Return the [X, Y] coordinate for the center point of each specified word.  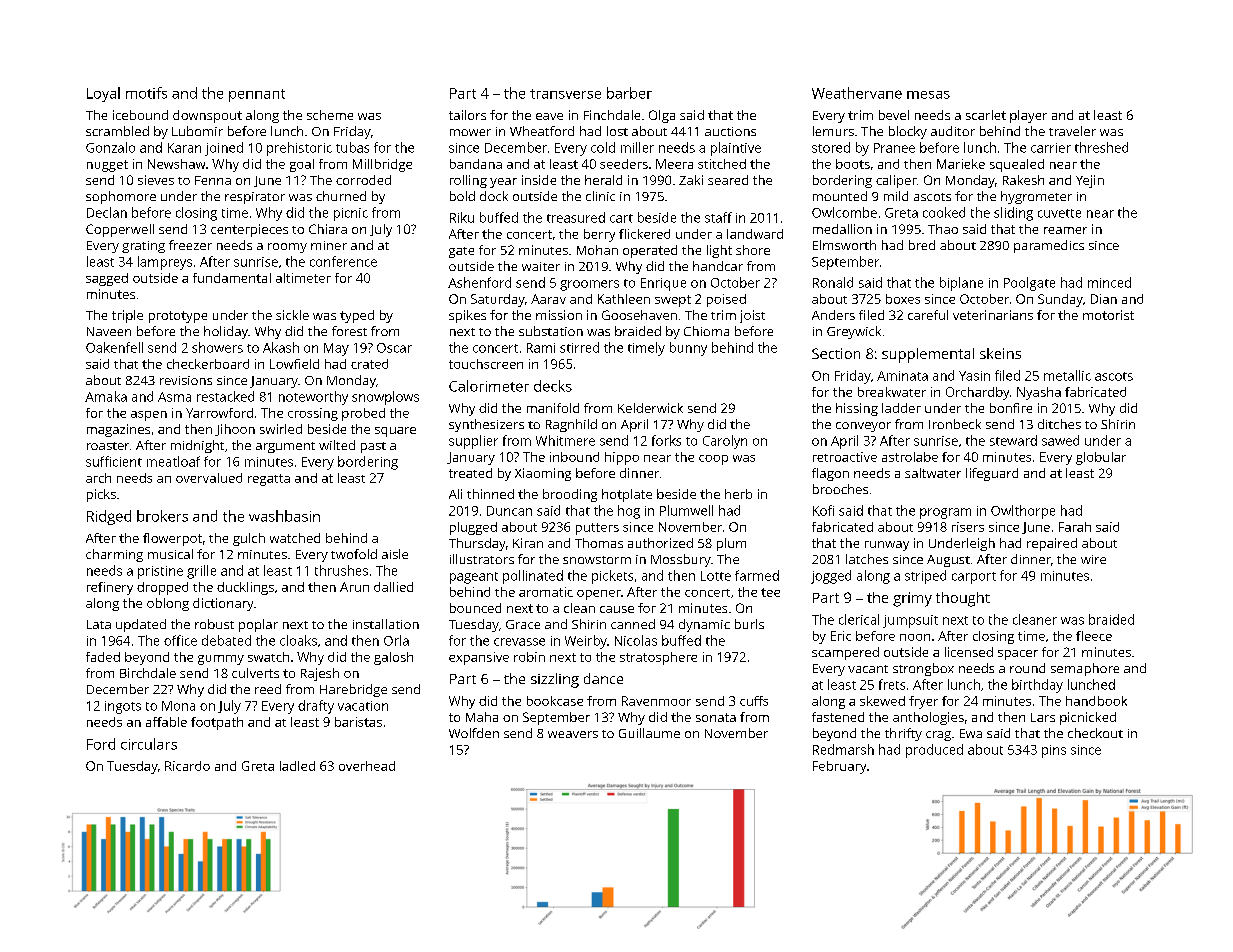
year [503, 183]
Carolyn [725, 442]
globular [1101, 458]
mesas [928, 95]
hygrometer [1036, 197]
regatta [269, 480]
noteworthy [313, 398]
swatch [268, 657]
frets [892, 684]
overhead [367, 766]
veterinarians [993, 315]
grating [143, 247]
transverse [565, 94]
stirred [579, 347]
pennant [257, 95]
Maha [482, 717]
